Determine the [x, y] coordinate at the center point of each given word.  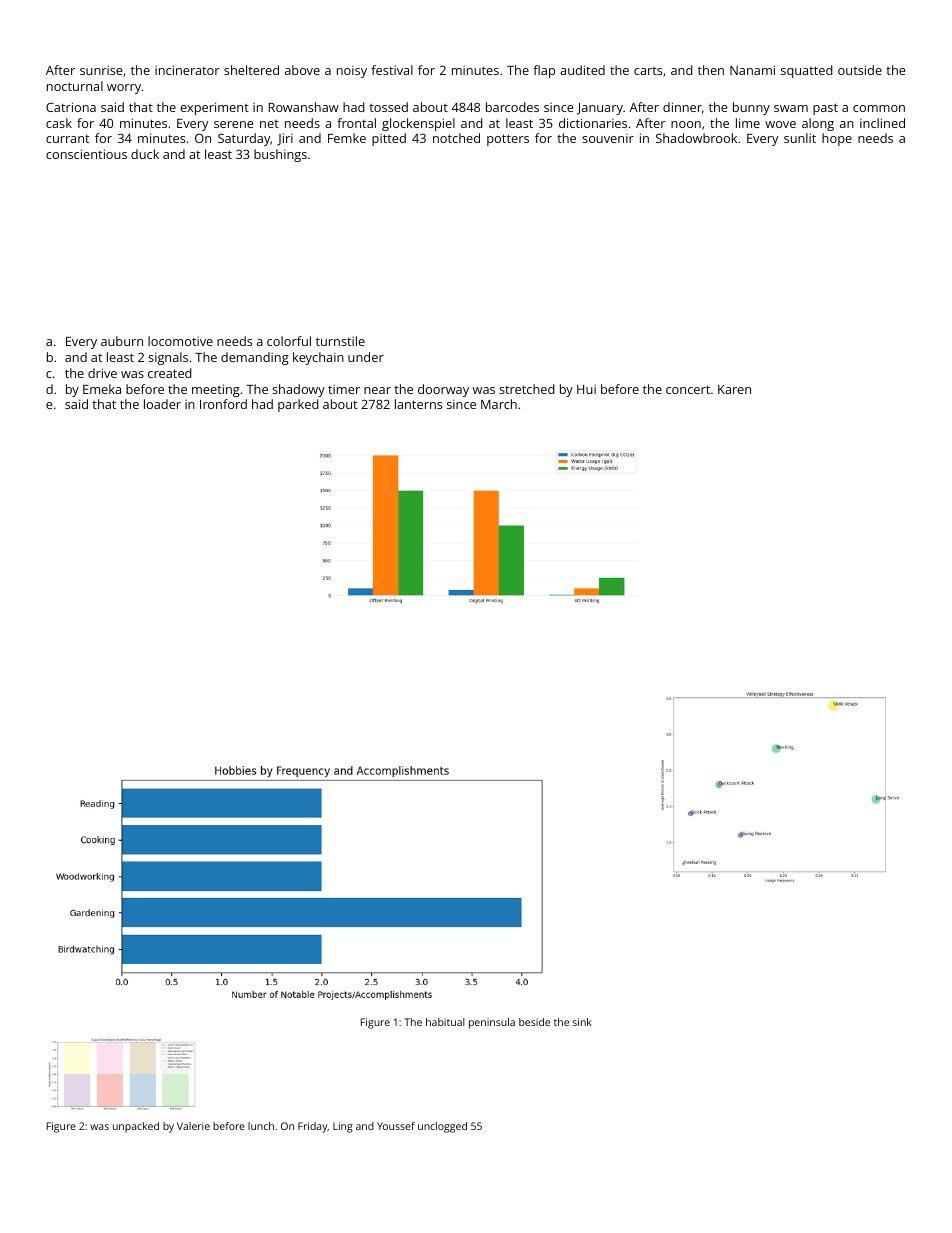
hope [837, 139]
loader [162, 404]
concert [688, 389]
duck [145, 154]
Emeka [102, 389]
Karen [734, 389]
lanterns [418, 404]
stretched [527, 389]
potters [508, 140]
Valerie [193, 1126]
